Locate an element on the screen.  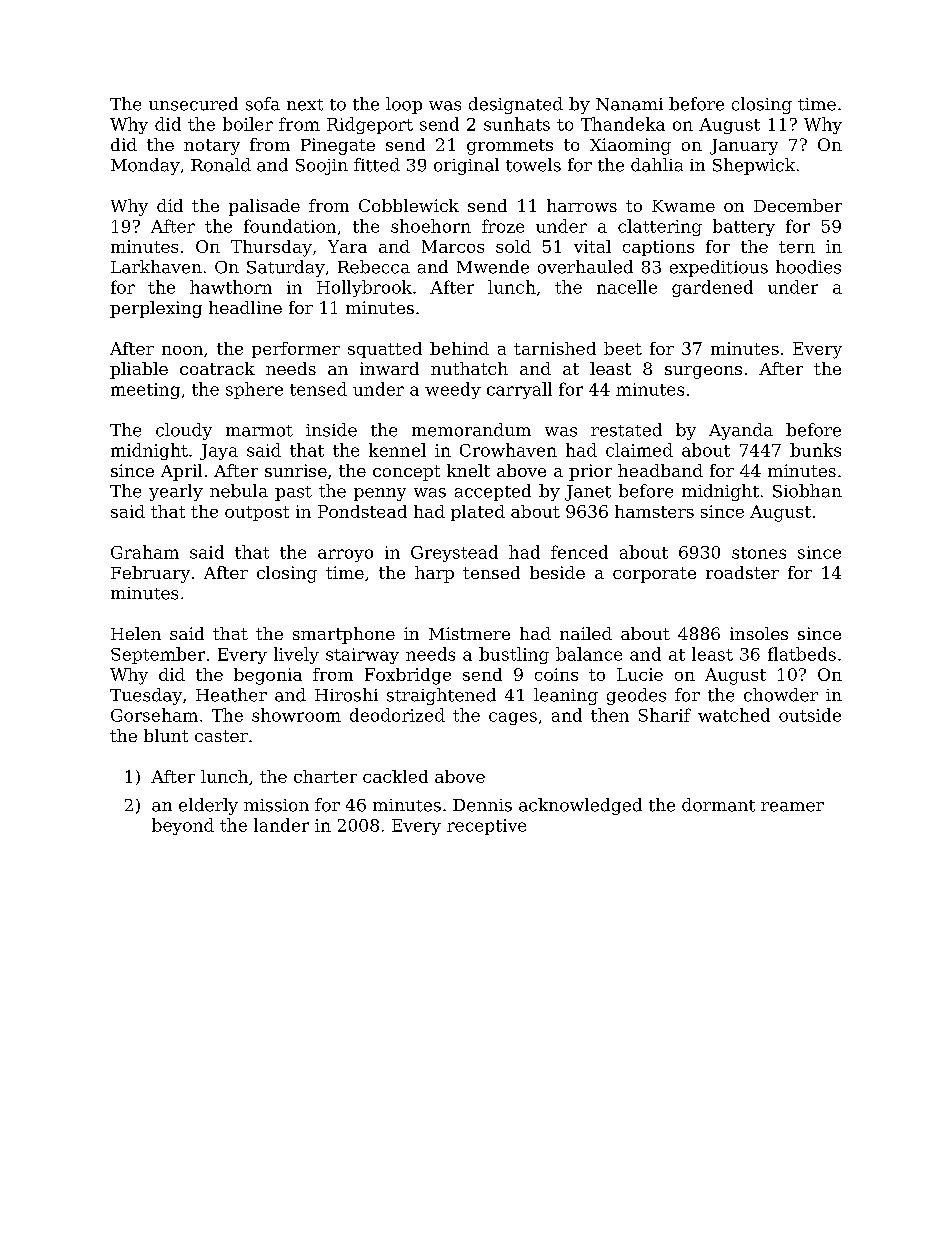
Saturday is located at coordinates (286, 268).
